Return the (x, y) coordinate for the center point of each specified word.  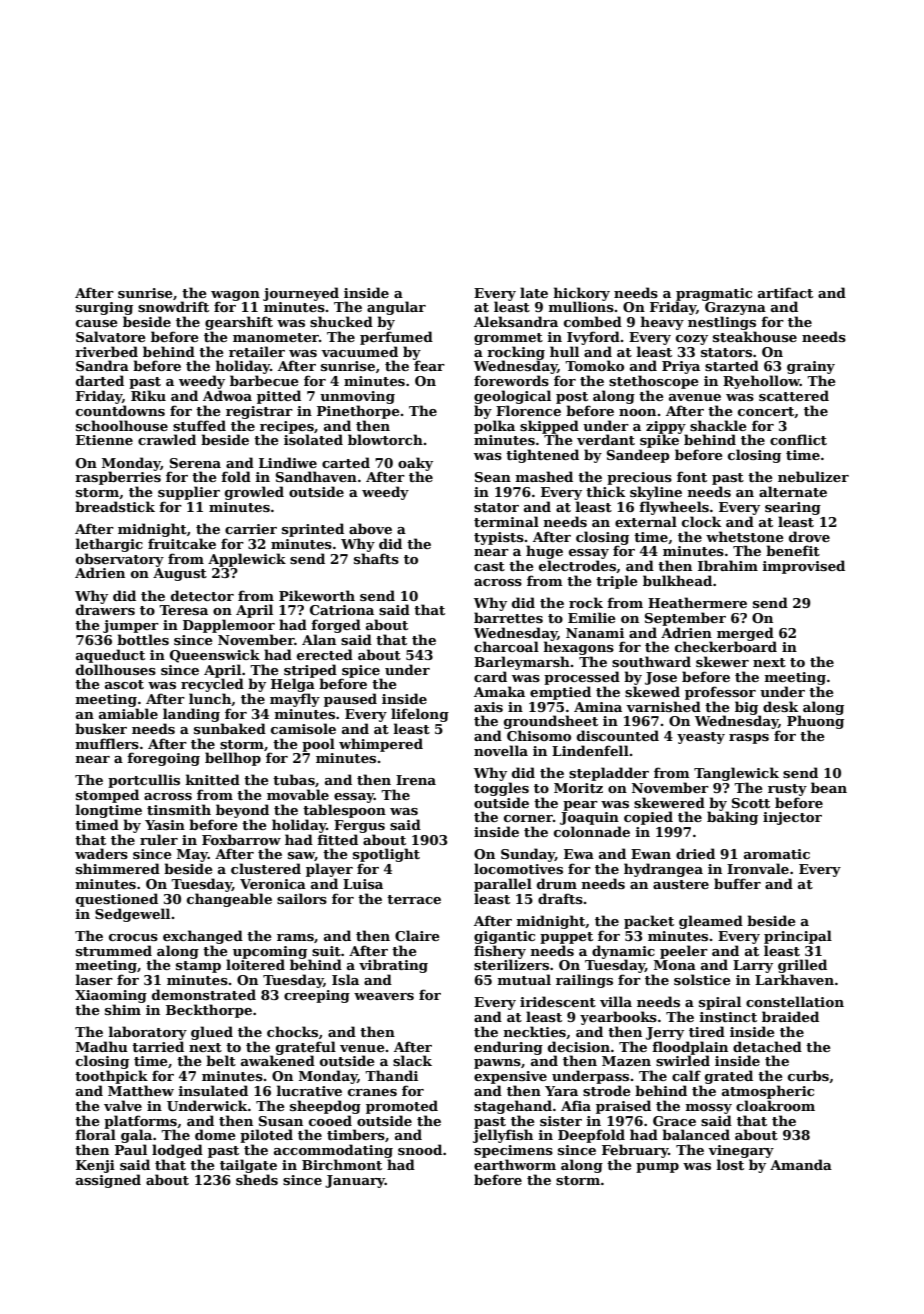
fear (429, 365)
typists (499, 538)
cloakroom (775, 1105)
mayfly (295, 700)
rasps (749, 739)
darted (100, 380)
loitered (255, 964)
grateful (306, 1048)
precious (639, 478)
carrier (251, 529)
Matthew (141, 1090)
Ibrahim (728, 565)
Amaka (499, 691)
